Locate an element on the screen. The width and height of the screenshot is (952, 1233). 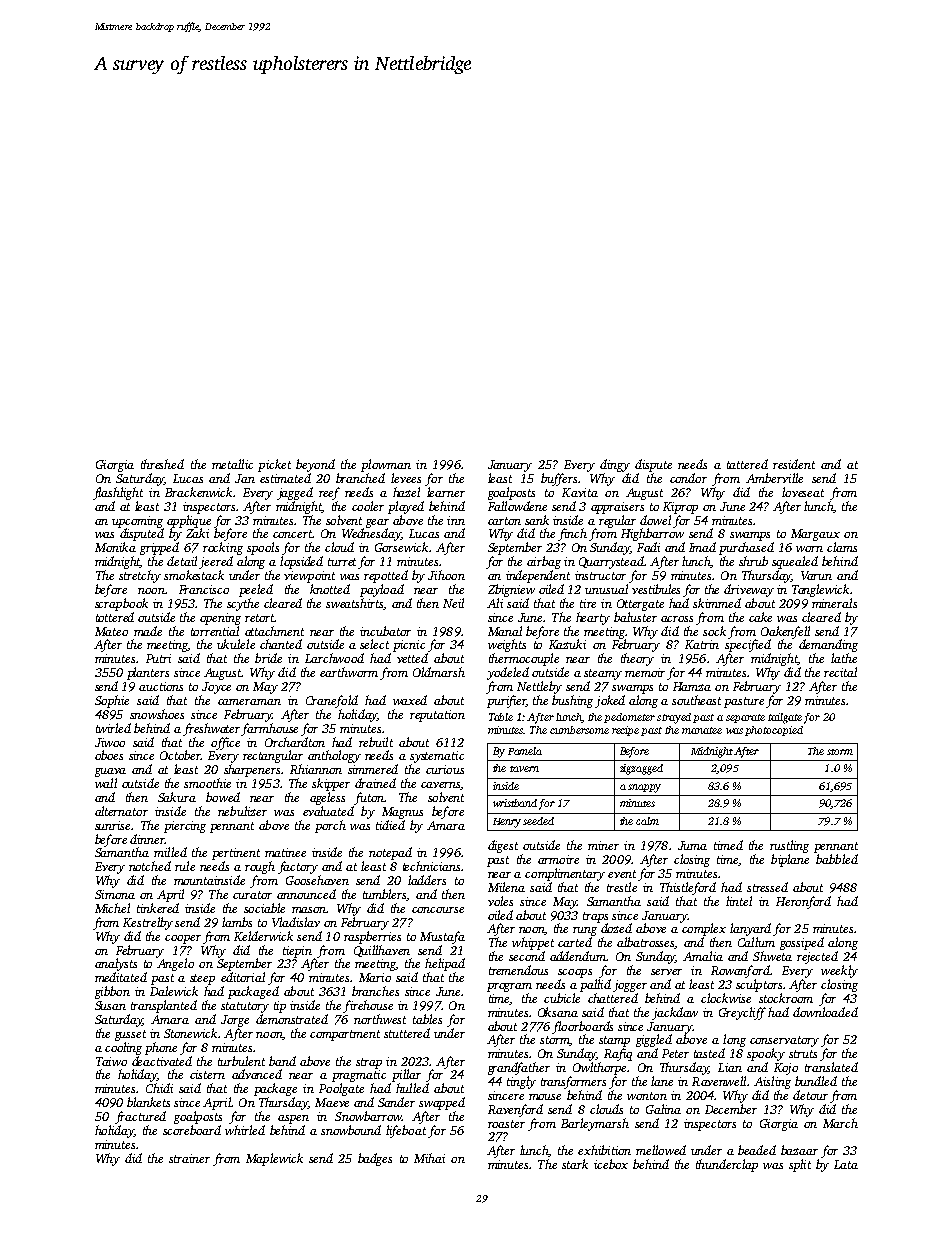
icebox is located at coordinates (611, 1164).
